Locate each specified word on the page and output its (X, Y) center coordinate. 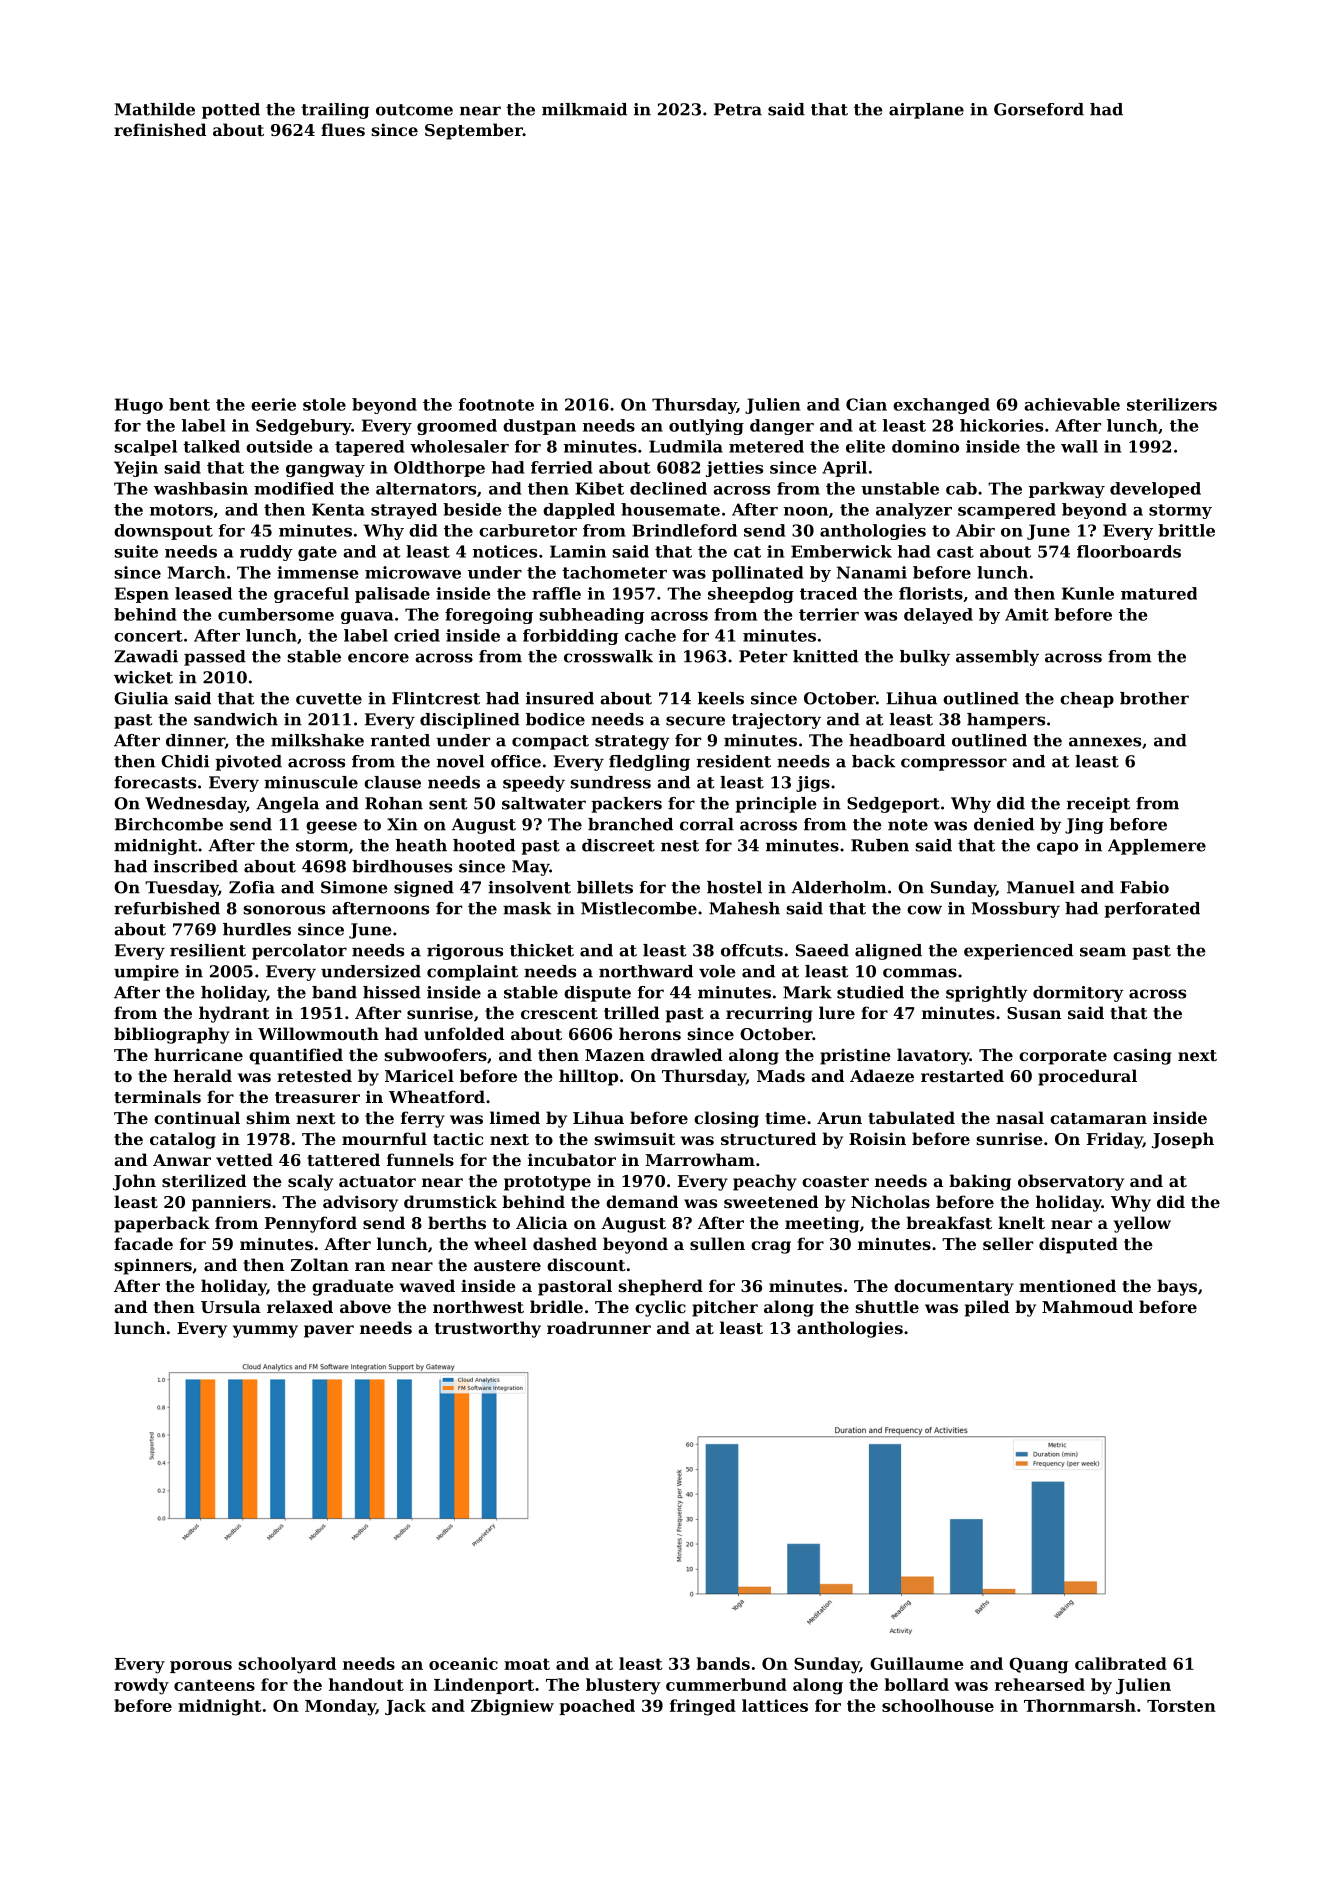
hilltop (588, 1077)
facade (143, 1243)
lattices (775, 1705)
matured (1159, 593)
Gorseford (1039, 109)
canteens (214, 1685)
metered (766, 446)
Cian (866, 404)
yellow (1142, 1224)
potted (231, 111)
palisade (392, 595)
